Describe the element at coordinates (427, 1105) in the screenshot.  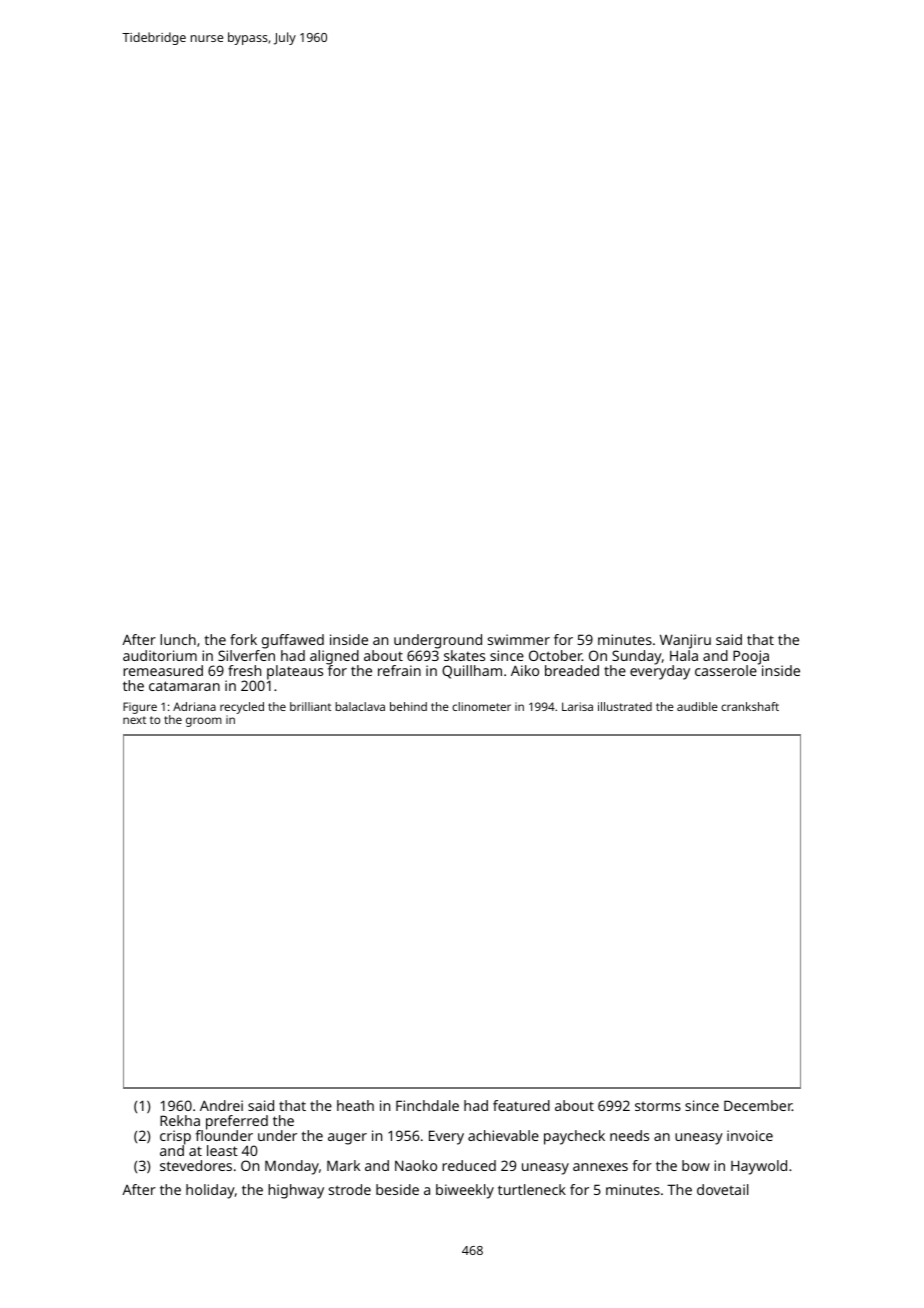
I see `Finchdale` at that location.
